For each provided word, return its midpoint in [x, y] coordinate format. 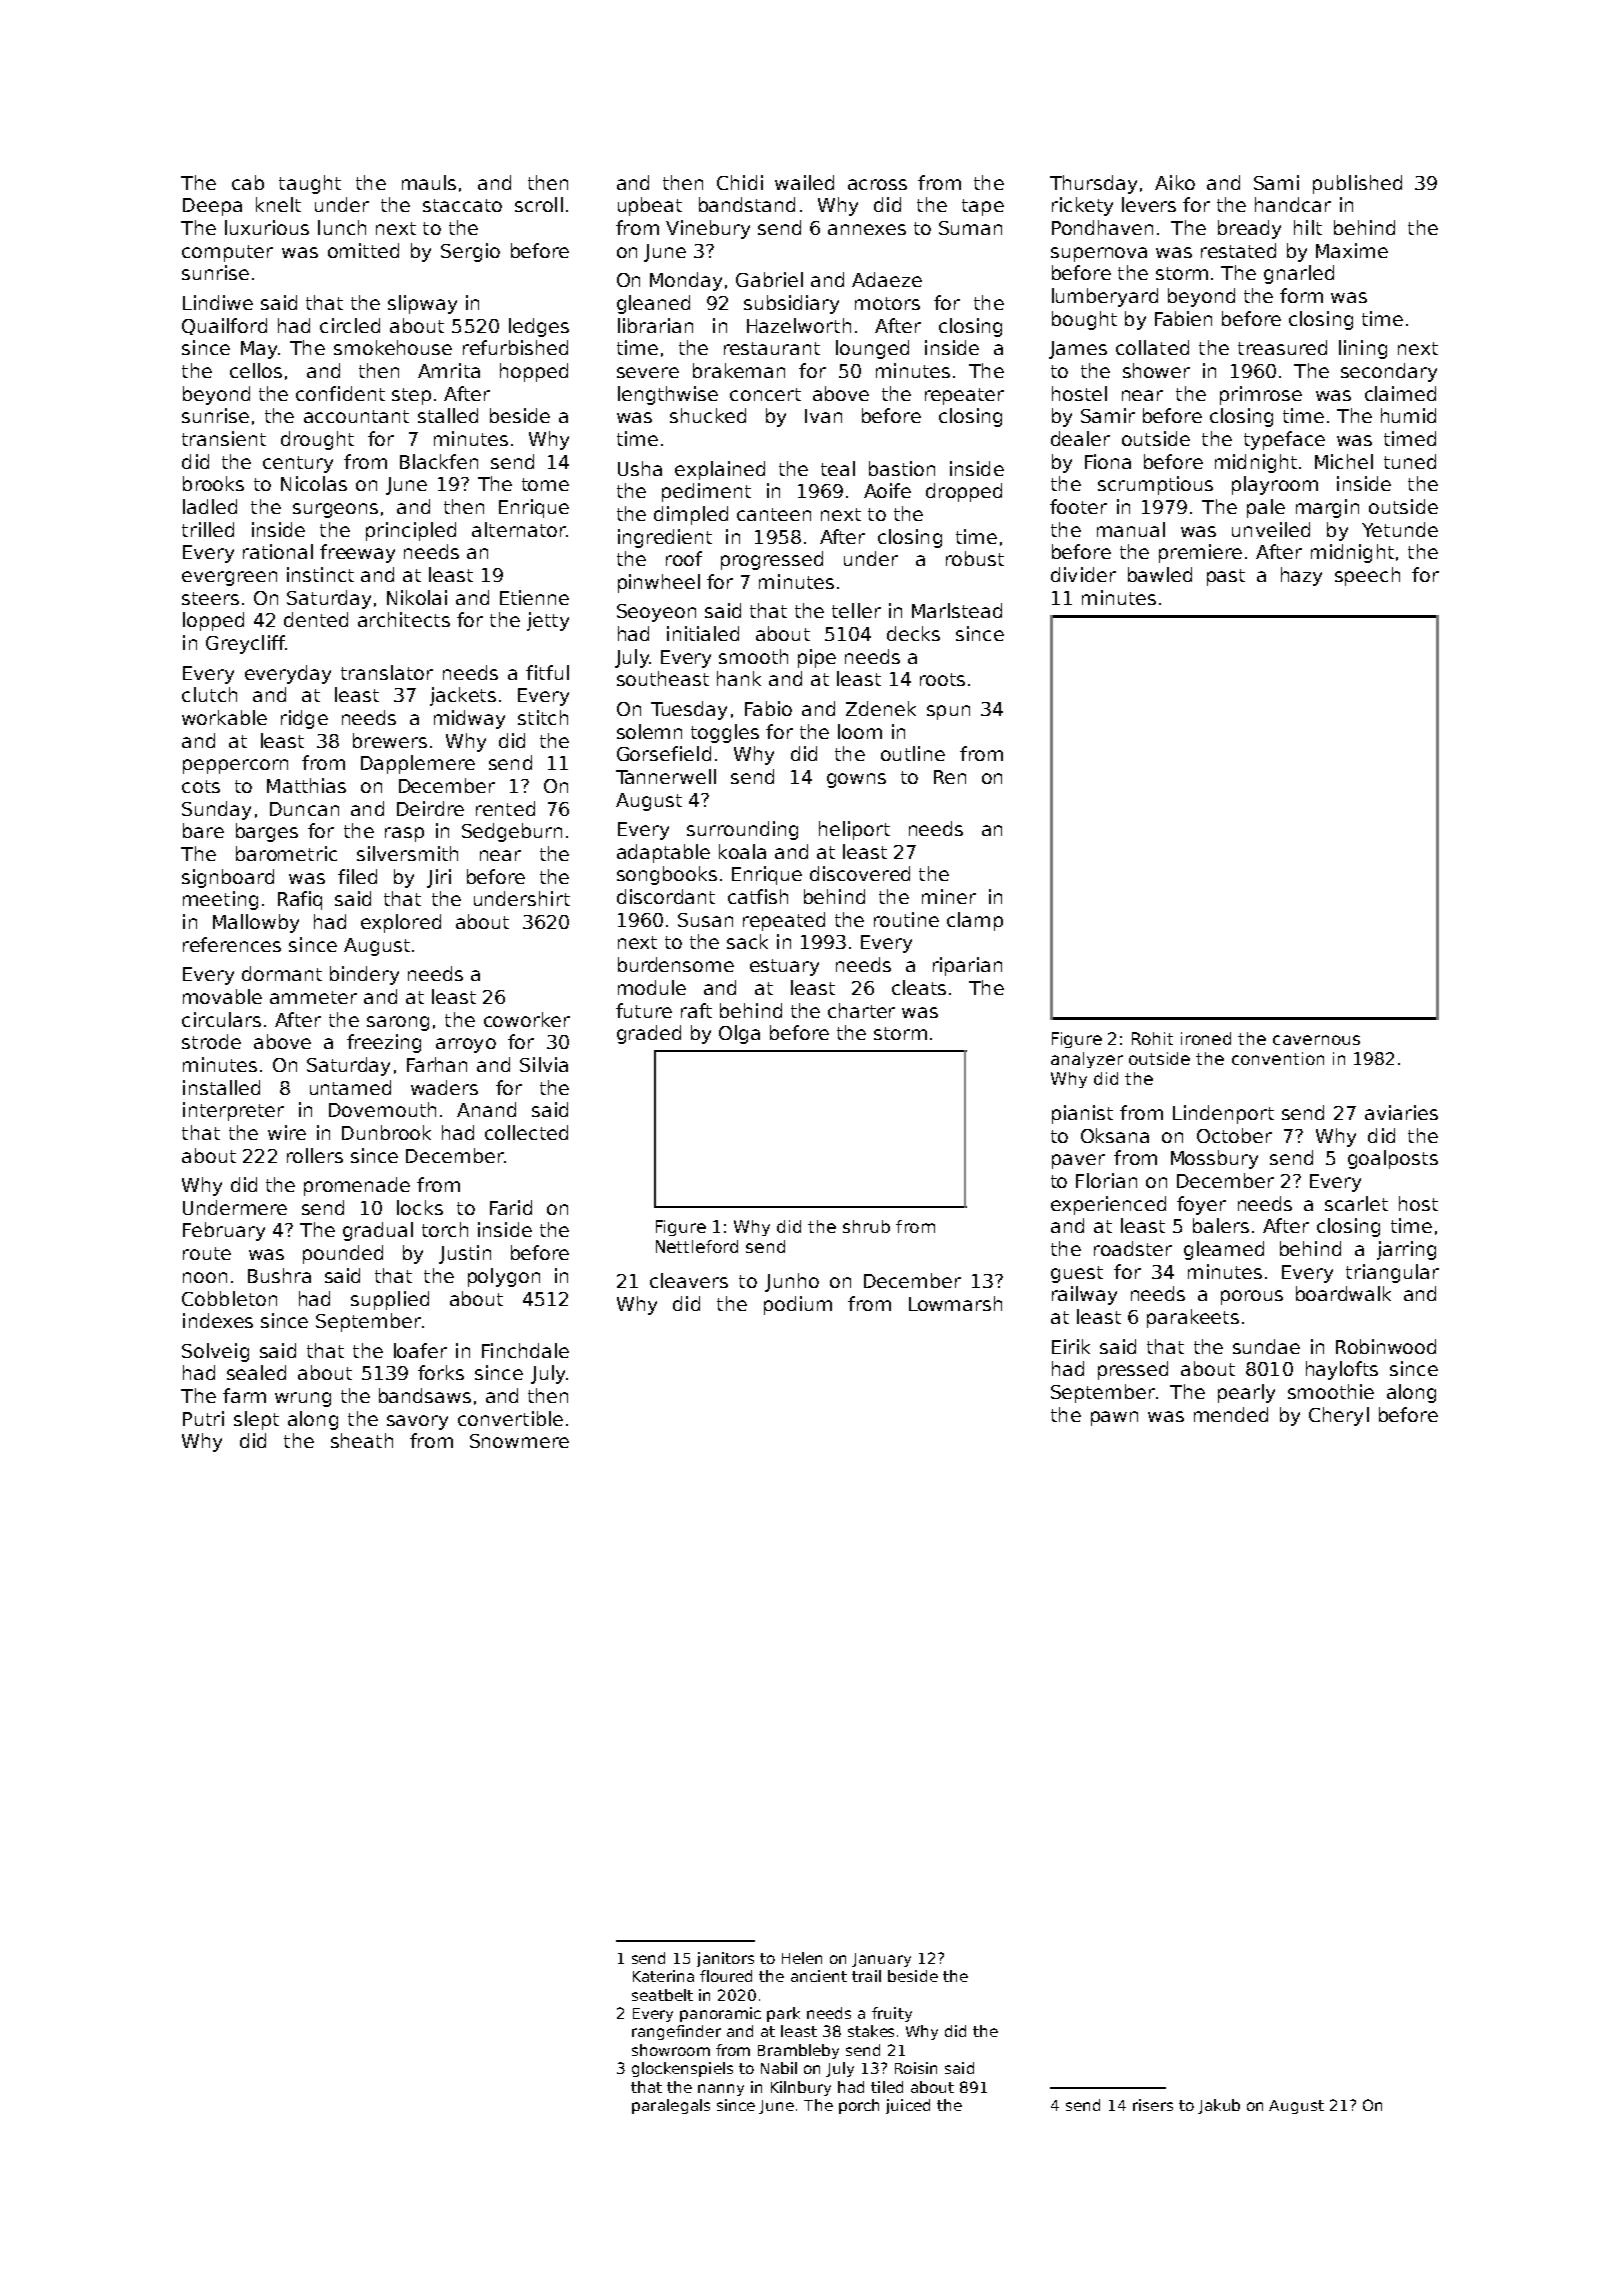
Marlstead [957, 610]
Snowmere [519, 1441]
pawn [1114, 1418]
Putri [203, 1418]
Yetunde [1400, 529]
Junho [792, 1282]
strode [211, 1041]
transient [224, 438]
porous [1252, 1297]
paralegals [671, 2106]
